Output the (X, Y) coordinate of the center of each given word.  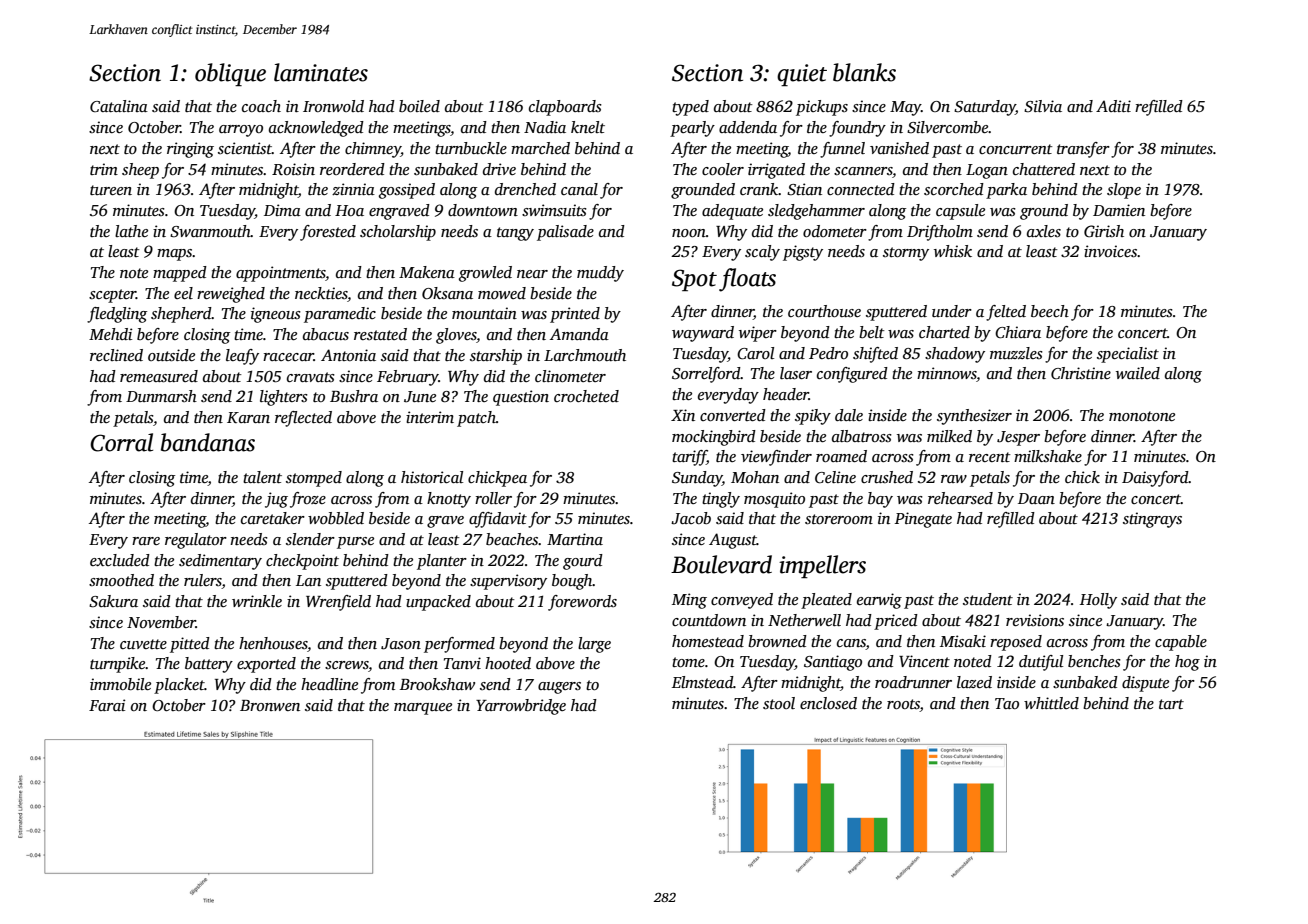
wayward (703, 334)
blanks (864, 72)
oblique (230, 74)
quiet (802, 75)
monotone (1142, 416)
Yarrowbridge (521, 707)
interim (430, 417)
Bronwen (270, 705)
